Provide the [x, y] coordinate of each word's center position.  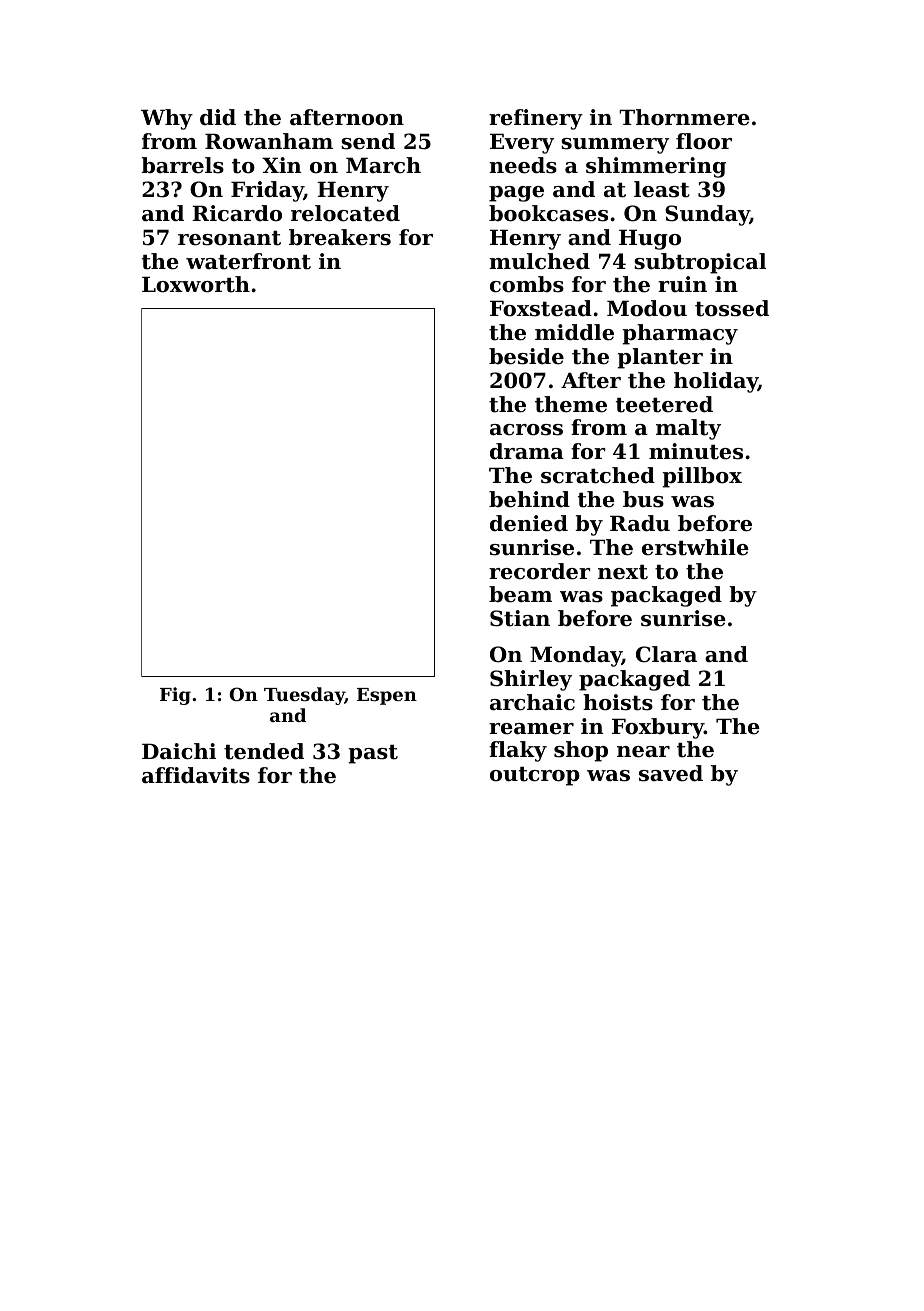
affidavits [196, 775]
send [368, 141]
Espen [387, 696]
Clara [666, 654]
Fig [175, 696]
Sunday [707, 215]
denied [529, 523]
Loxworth [196, 284]
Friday [267, 191]
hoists [618, 702]
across [526, 430]
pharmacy [680, 334]
